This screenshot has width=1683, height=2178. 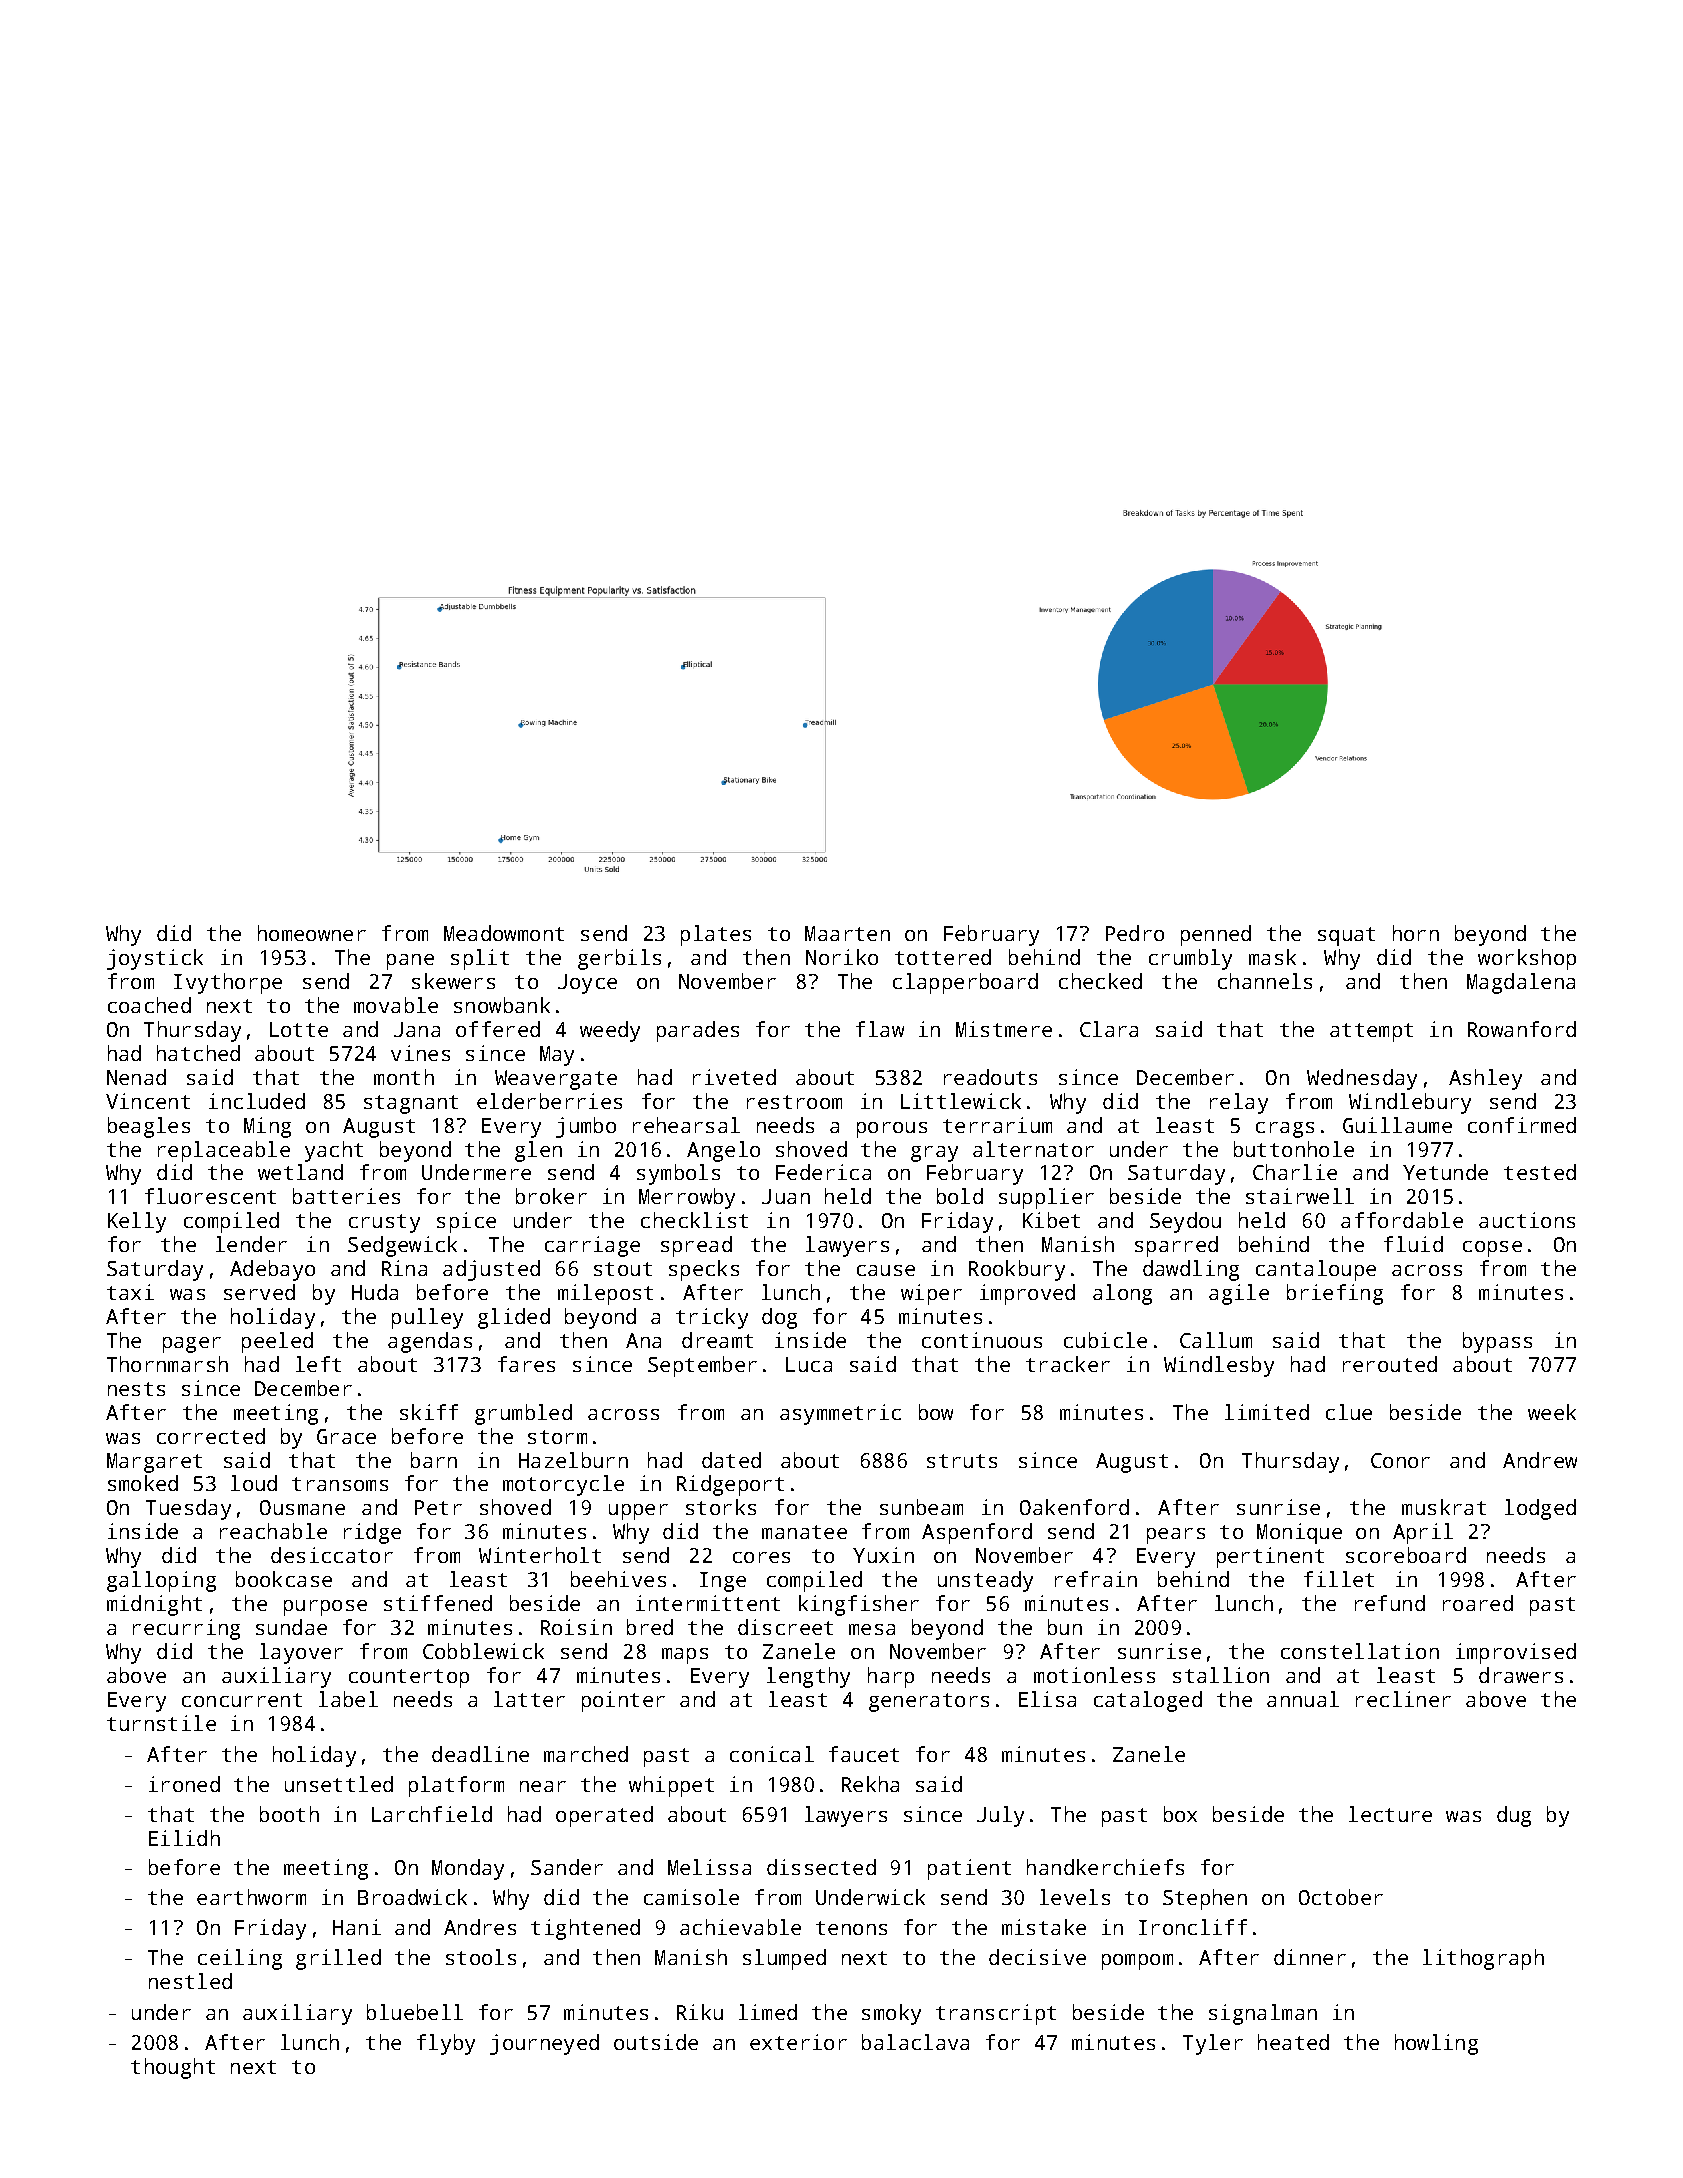 What do you see at coordinates (1335, 1294) in the screenshot?
I see `briefing` at bounding box center [1335, 1294].
